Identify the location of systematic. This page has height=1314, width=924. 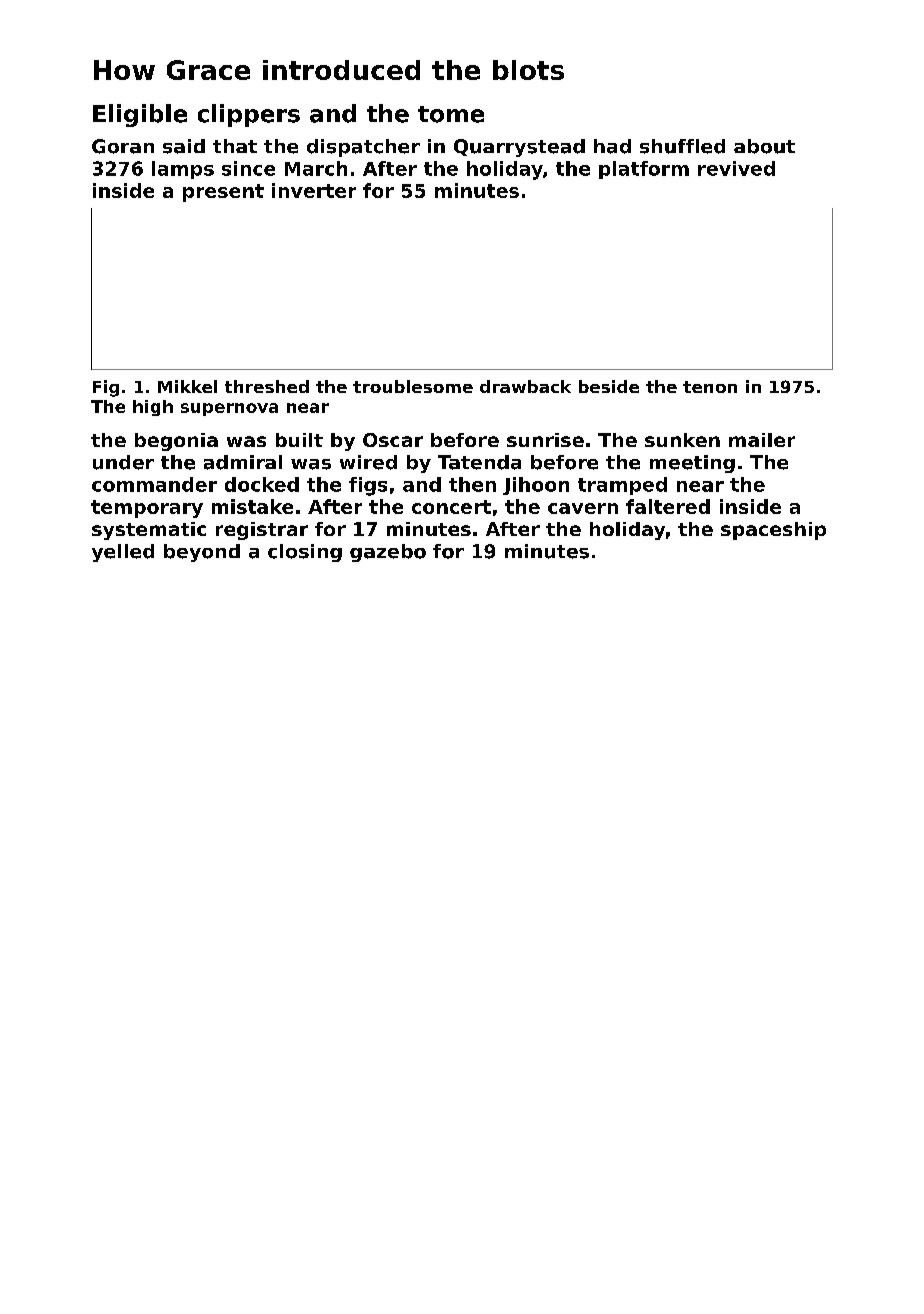
(149, 531).
